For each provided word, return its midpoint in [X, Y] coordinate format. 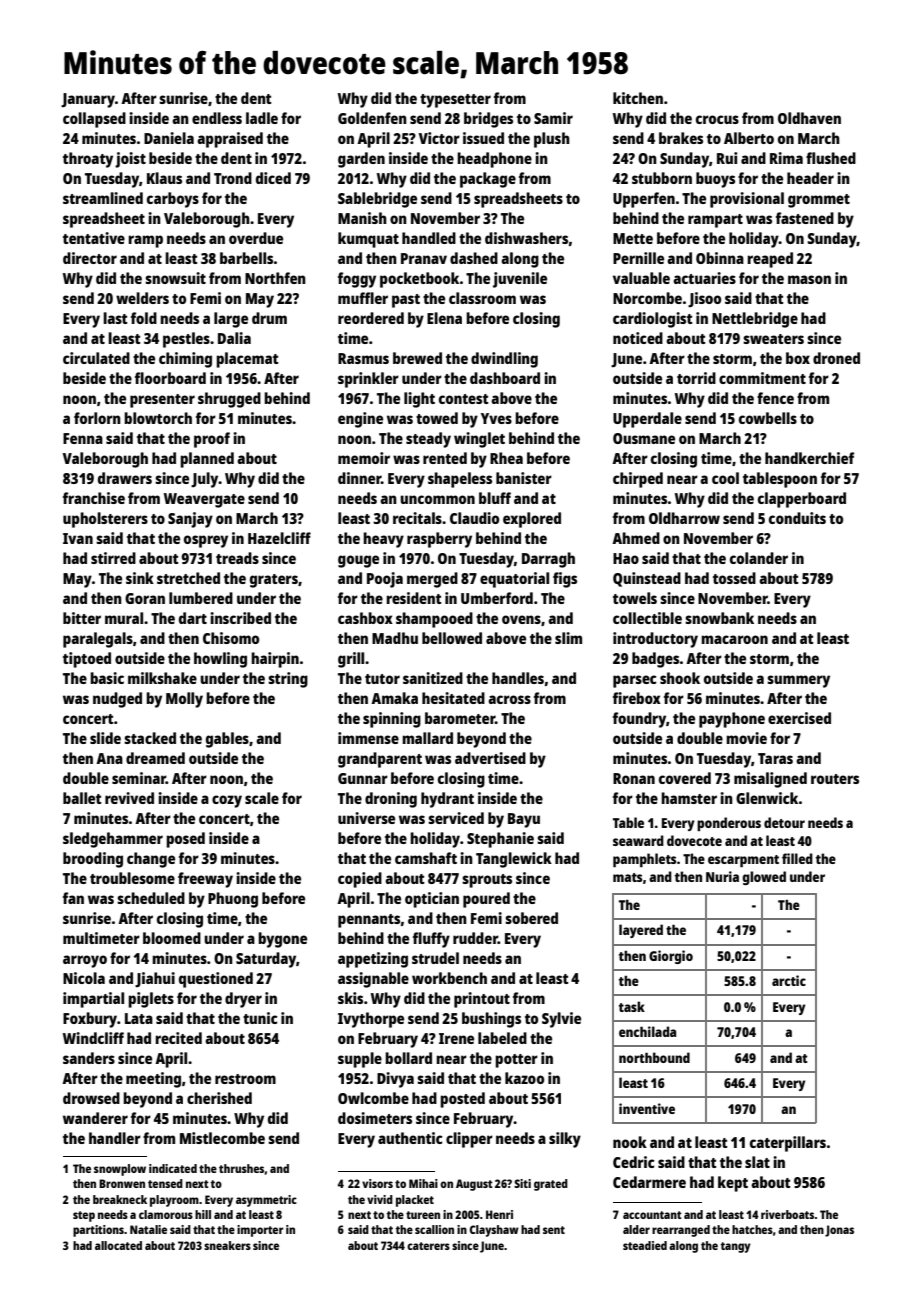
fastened [805, 218]
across [509, 699]
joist [130, 160]
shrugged [229, 400]
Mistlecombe [222, 1138]
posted [462, 1100]
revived [129, 798]
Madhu [395, 638]
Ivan [78, 538]
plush [552, 140]
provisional [747, 200]
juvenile [520, 280]
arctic [789, 980]
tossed [734, 578]
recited [178, 1038]
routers [835, 779]
